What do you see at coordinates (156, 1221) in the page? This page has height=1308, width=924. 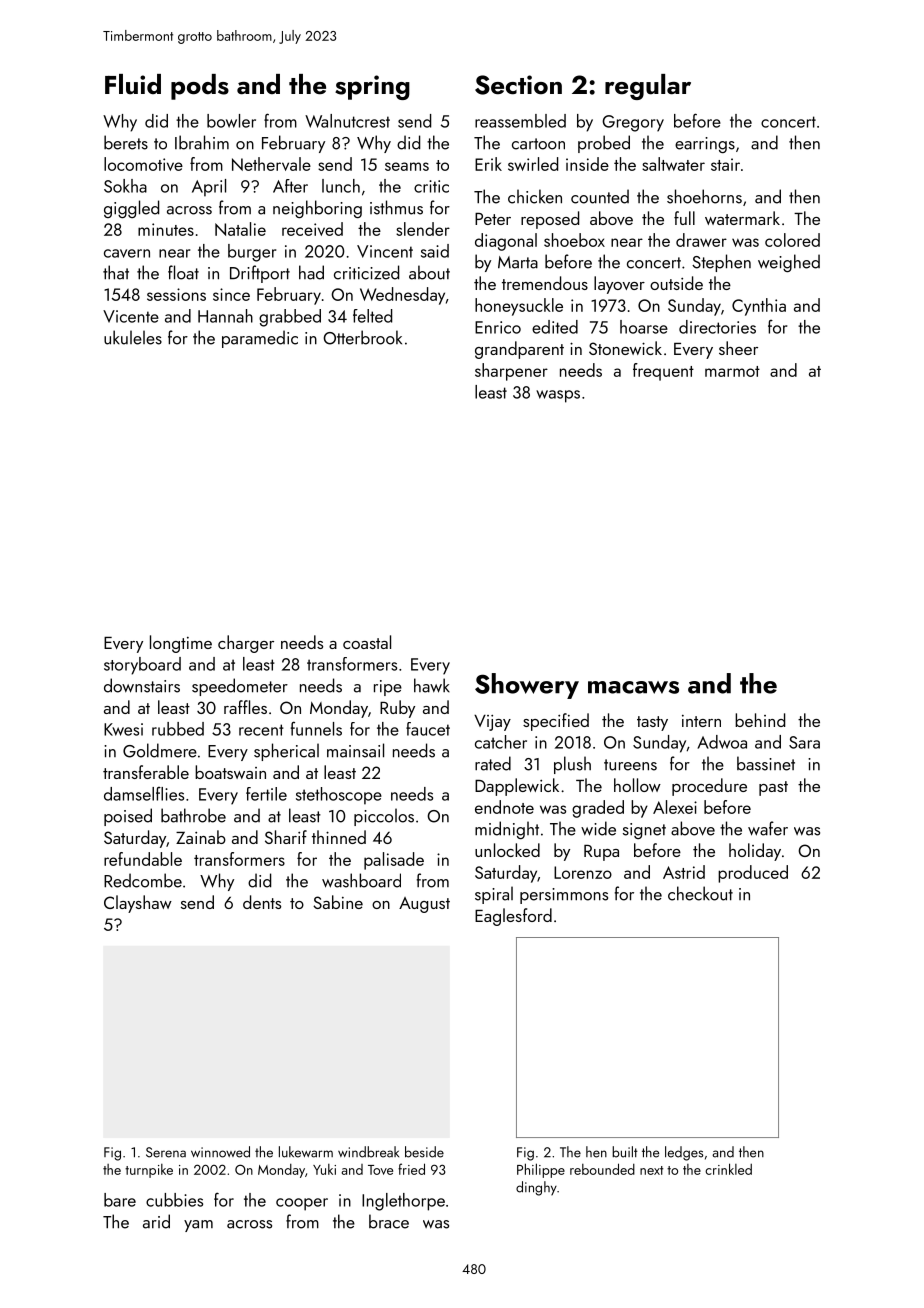 I see `arid` at bounding box center [156, 1221].
